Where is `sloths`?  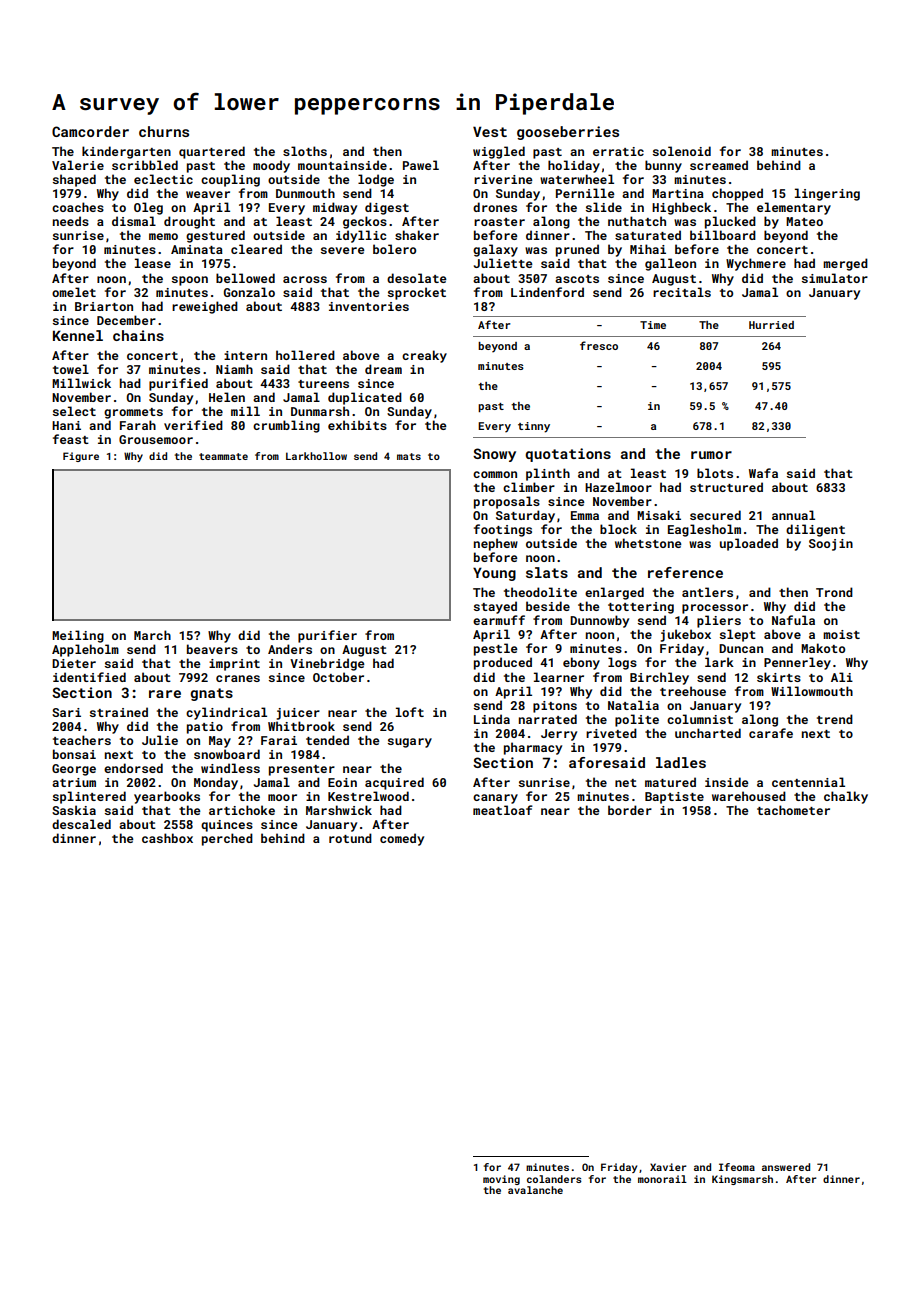
sloths is located at coordinates (305, 151).
